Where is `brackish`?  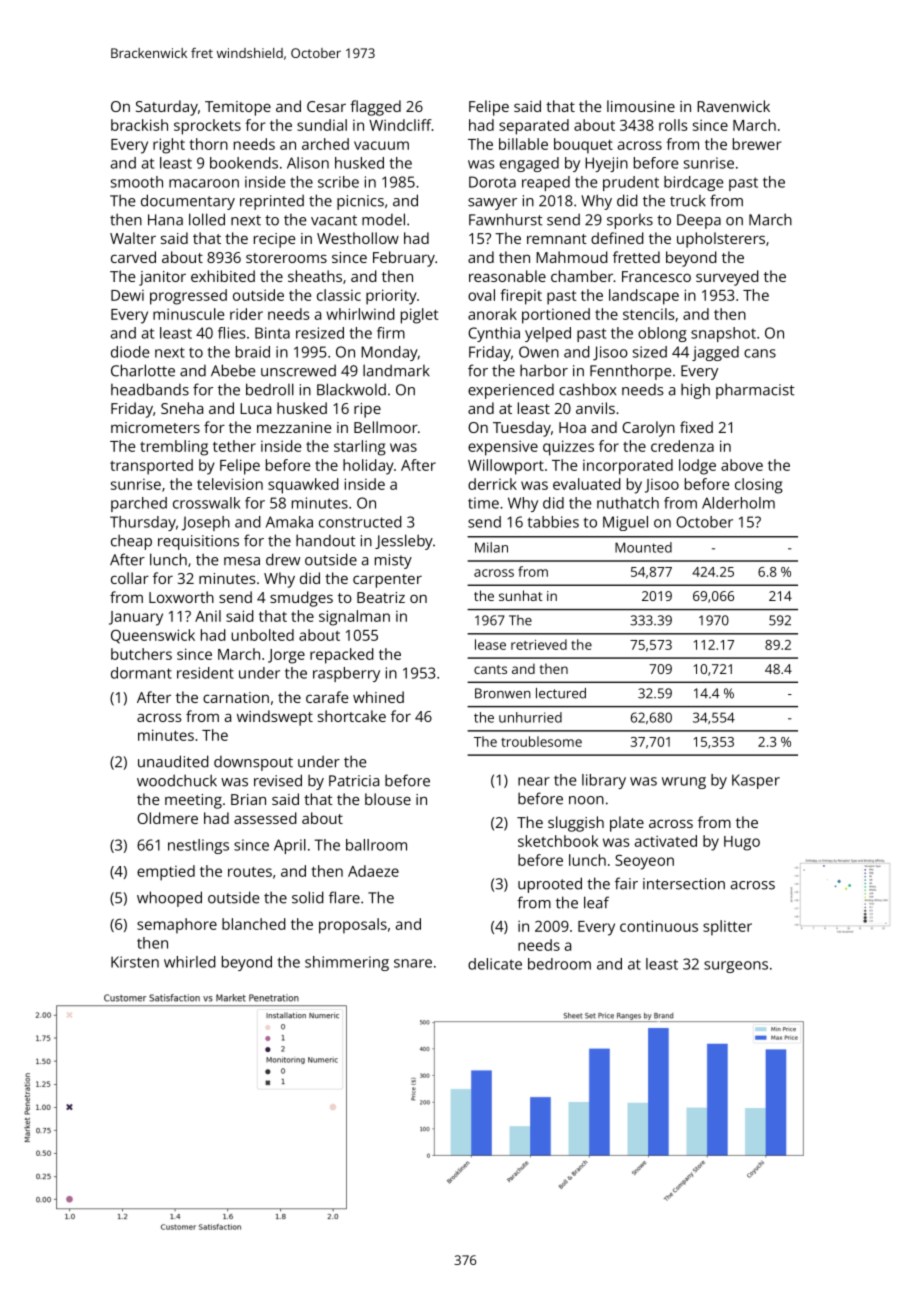
brackish is located at coordinates (139, 125).
